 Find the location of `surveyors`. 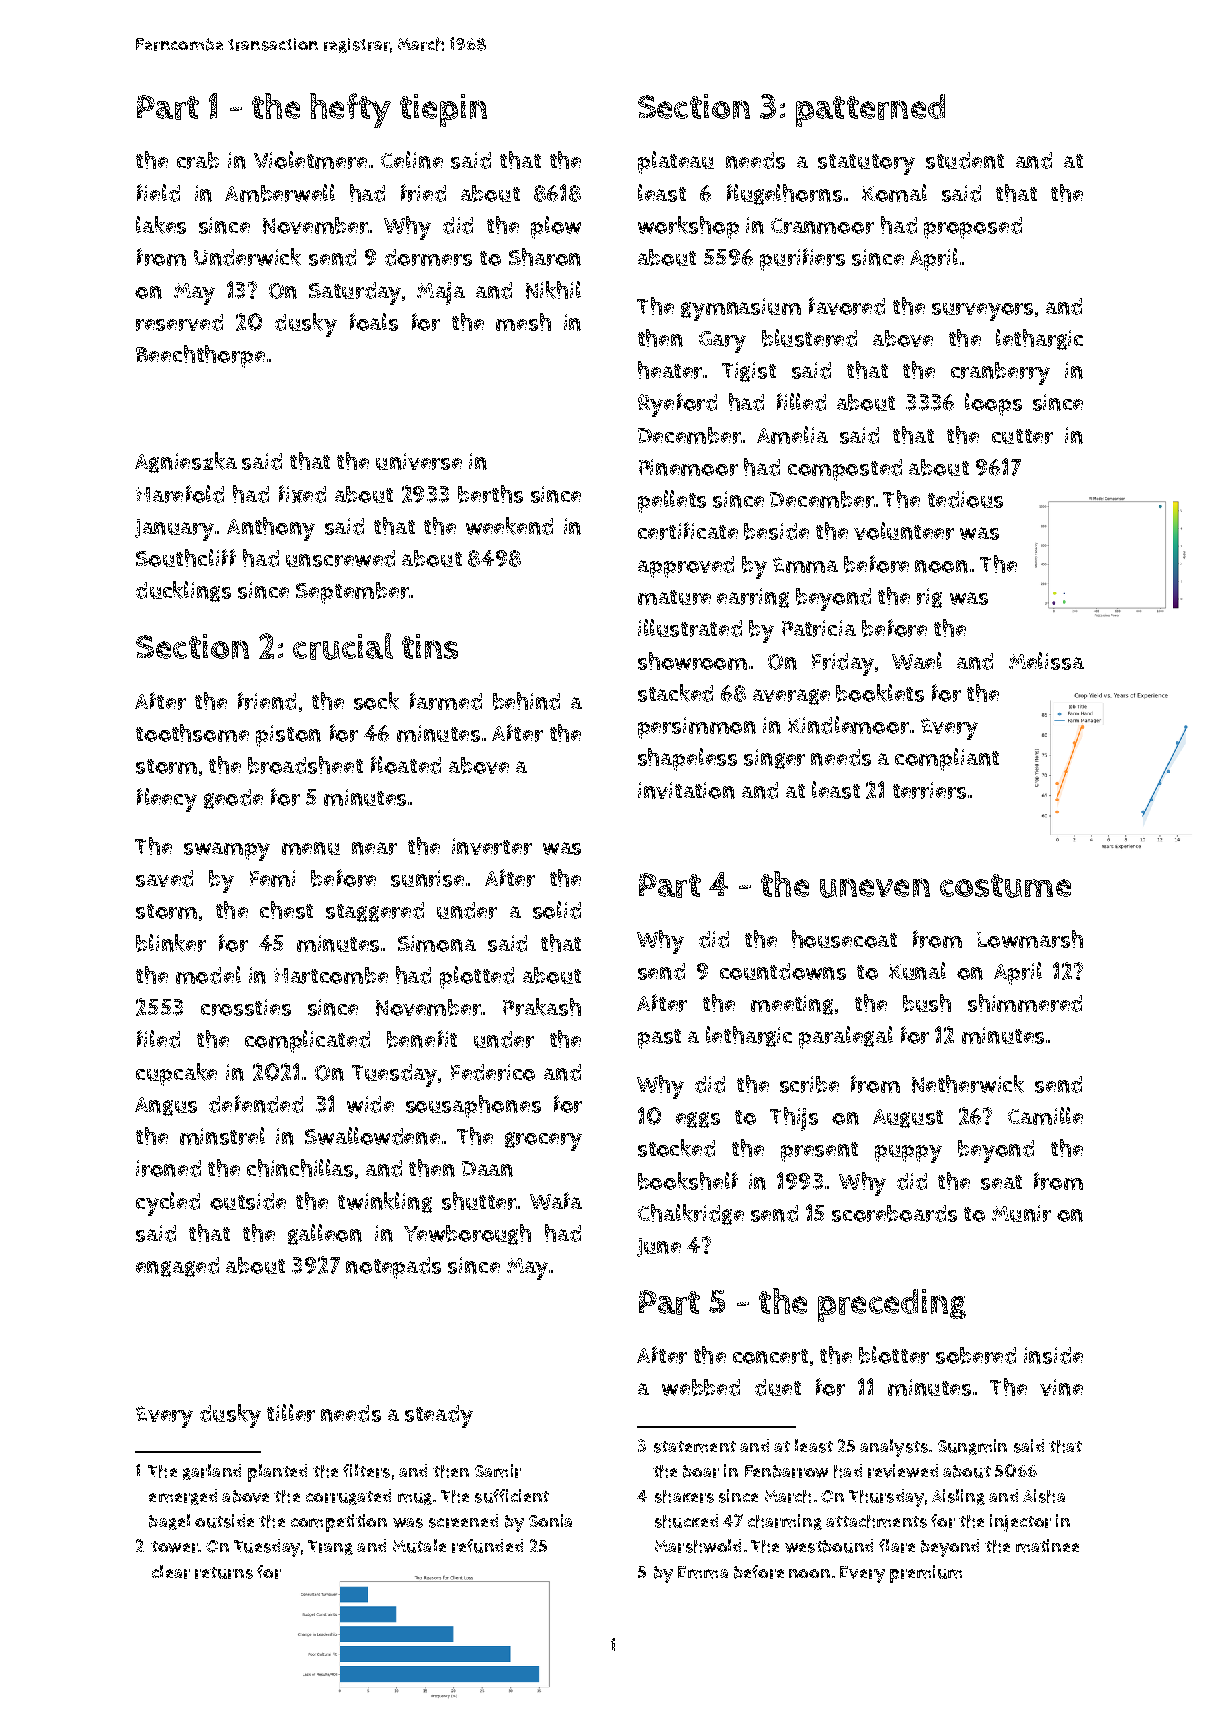

surveyors is located at coordinates (982, 312).
